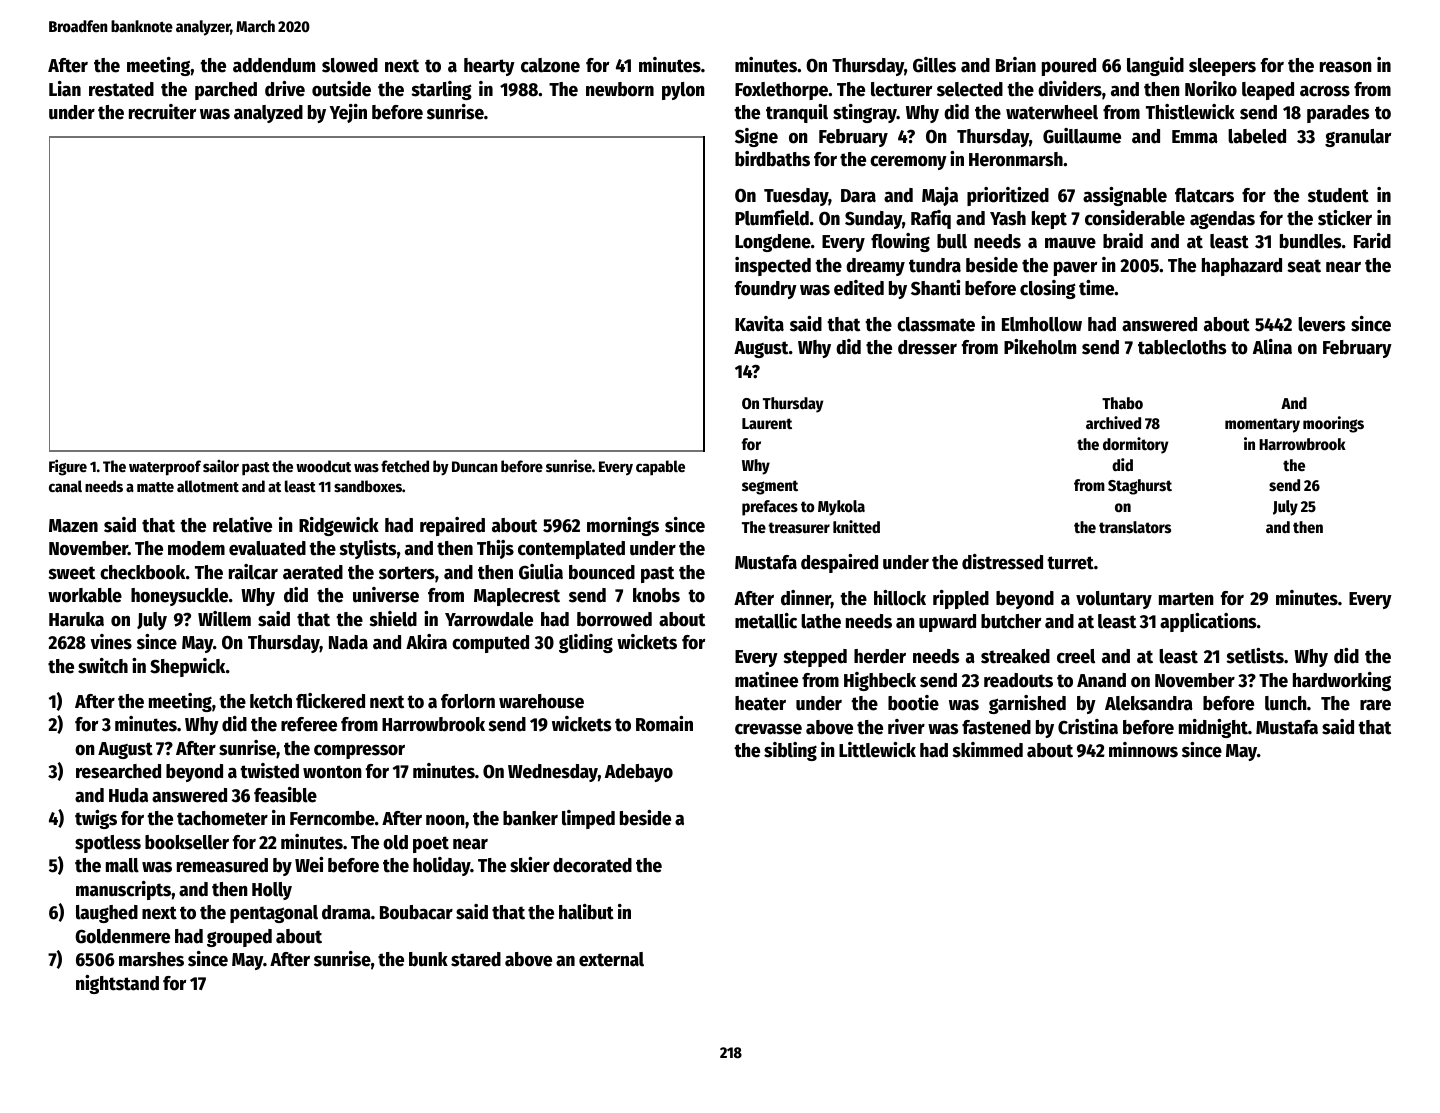  Describe the element at coordinates (242, 525) in the image. I see `relative` at that location.
